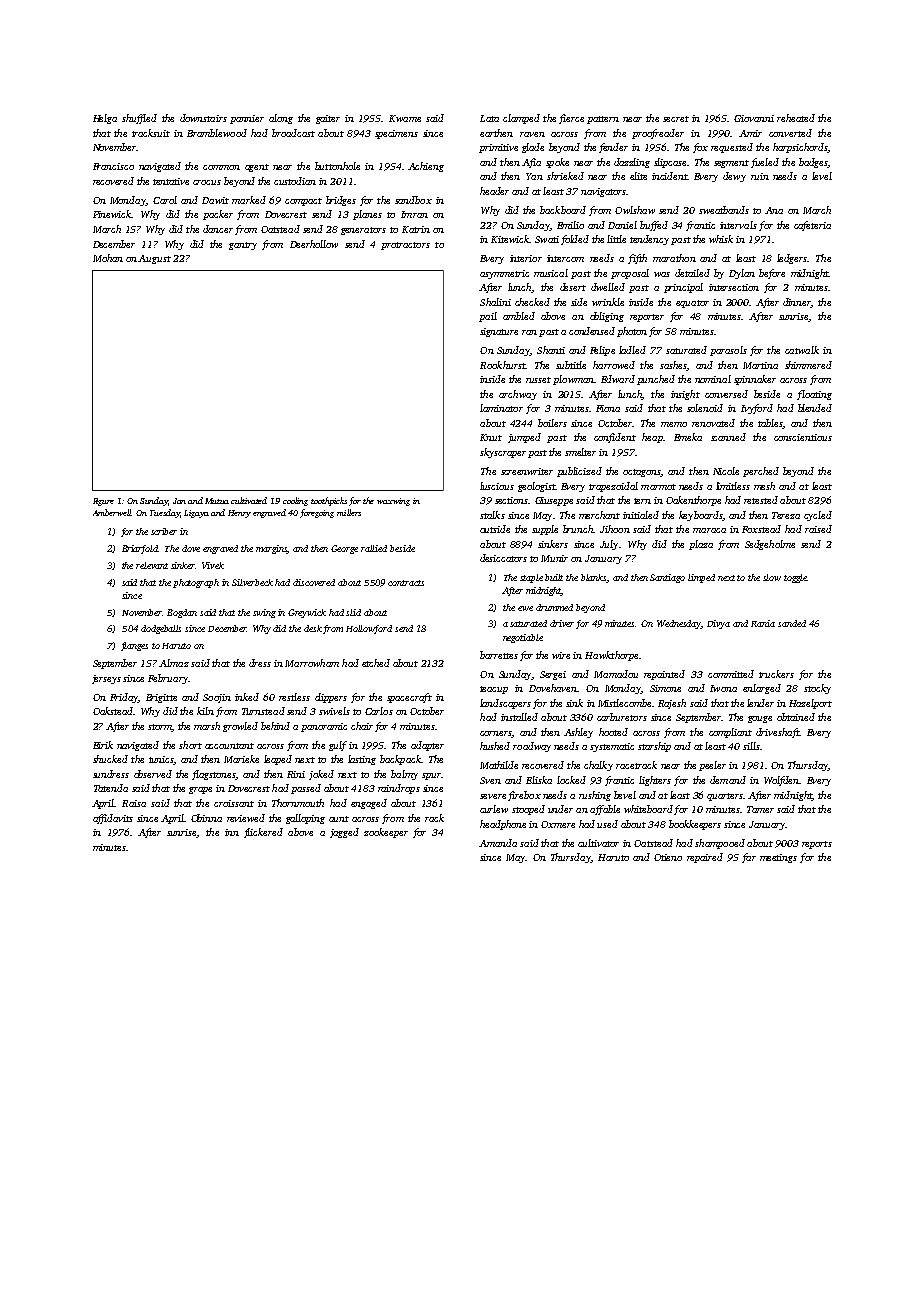 This page has height=1308, width=924. Describe the element at coordinates (573, 287) in the page. I see `desert` at that location.
